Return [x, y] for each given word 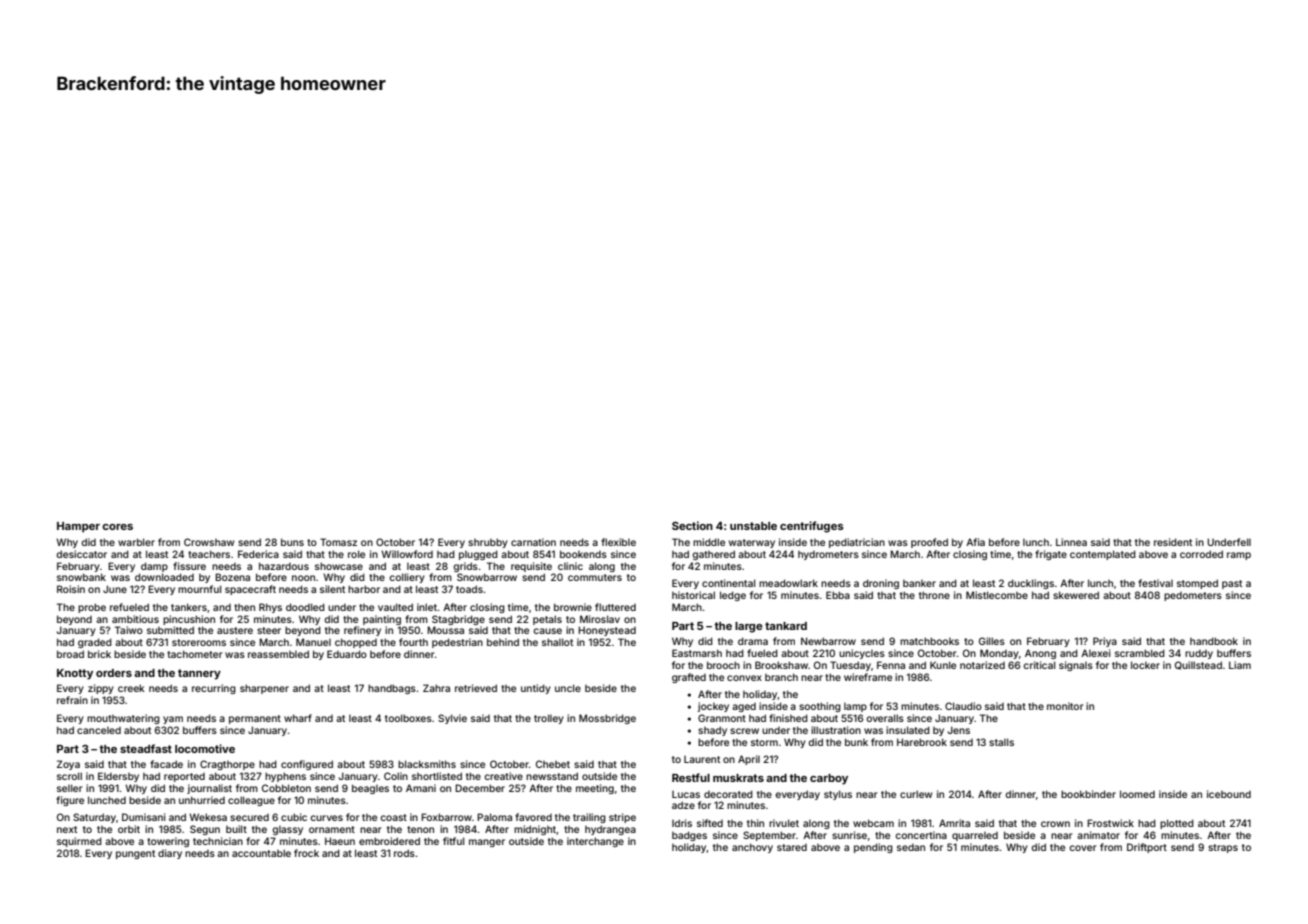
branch [781, 677]
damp [154, 567]
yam [173, 720]
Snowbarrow [487, 577]
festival [1155, 583]
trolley [549, 719]
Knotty [75, 674]
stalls [1001, 742]
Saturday [94, 818]
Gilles [992, 641]
